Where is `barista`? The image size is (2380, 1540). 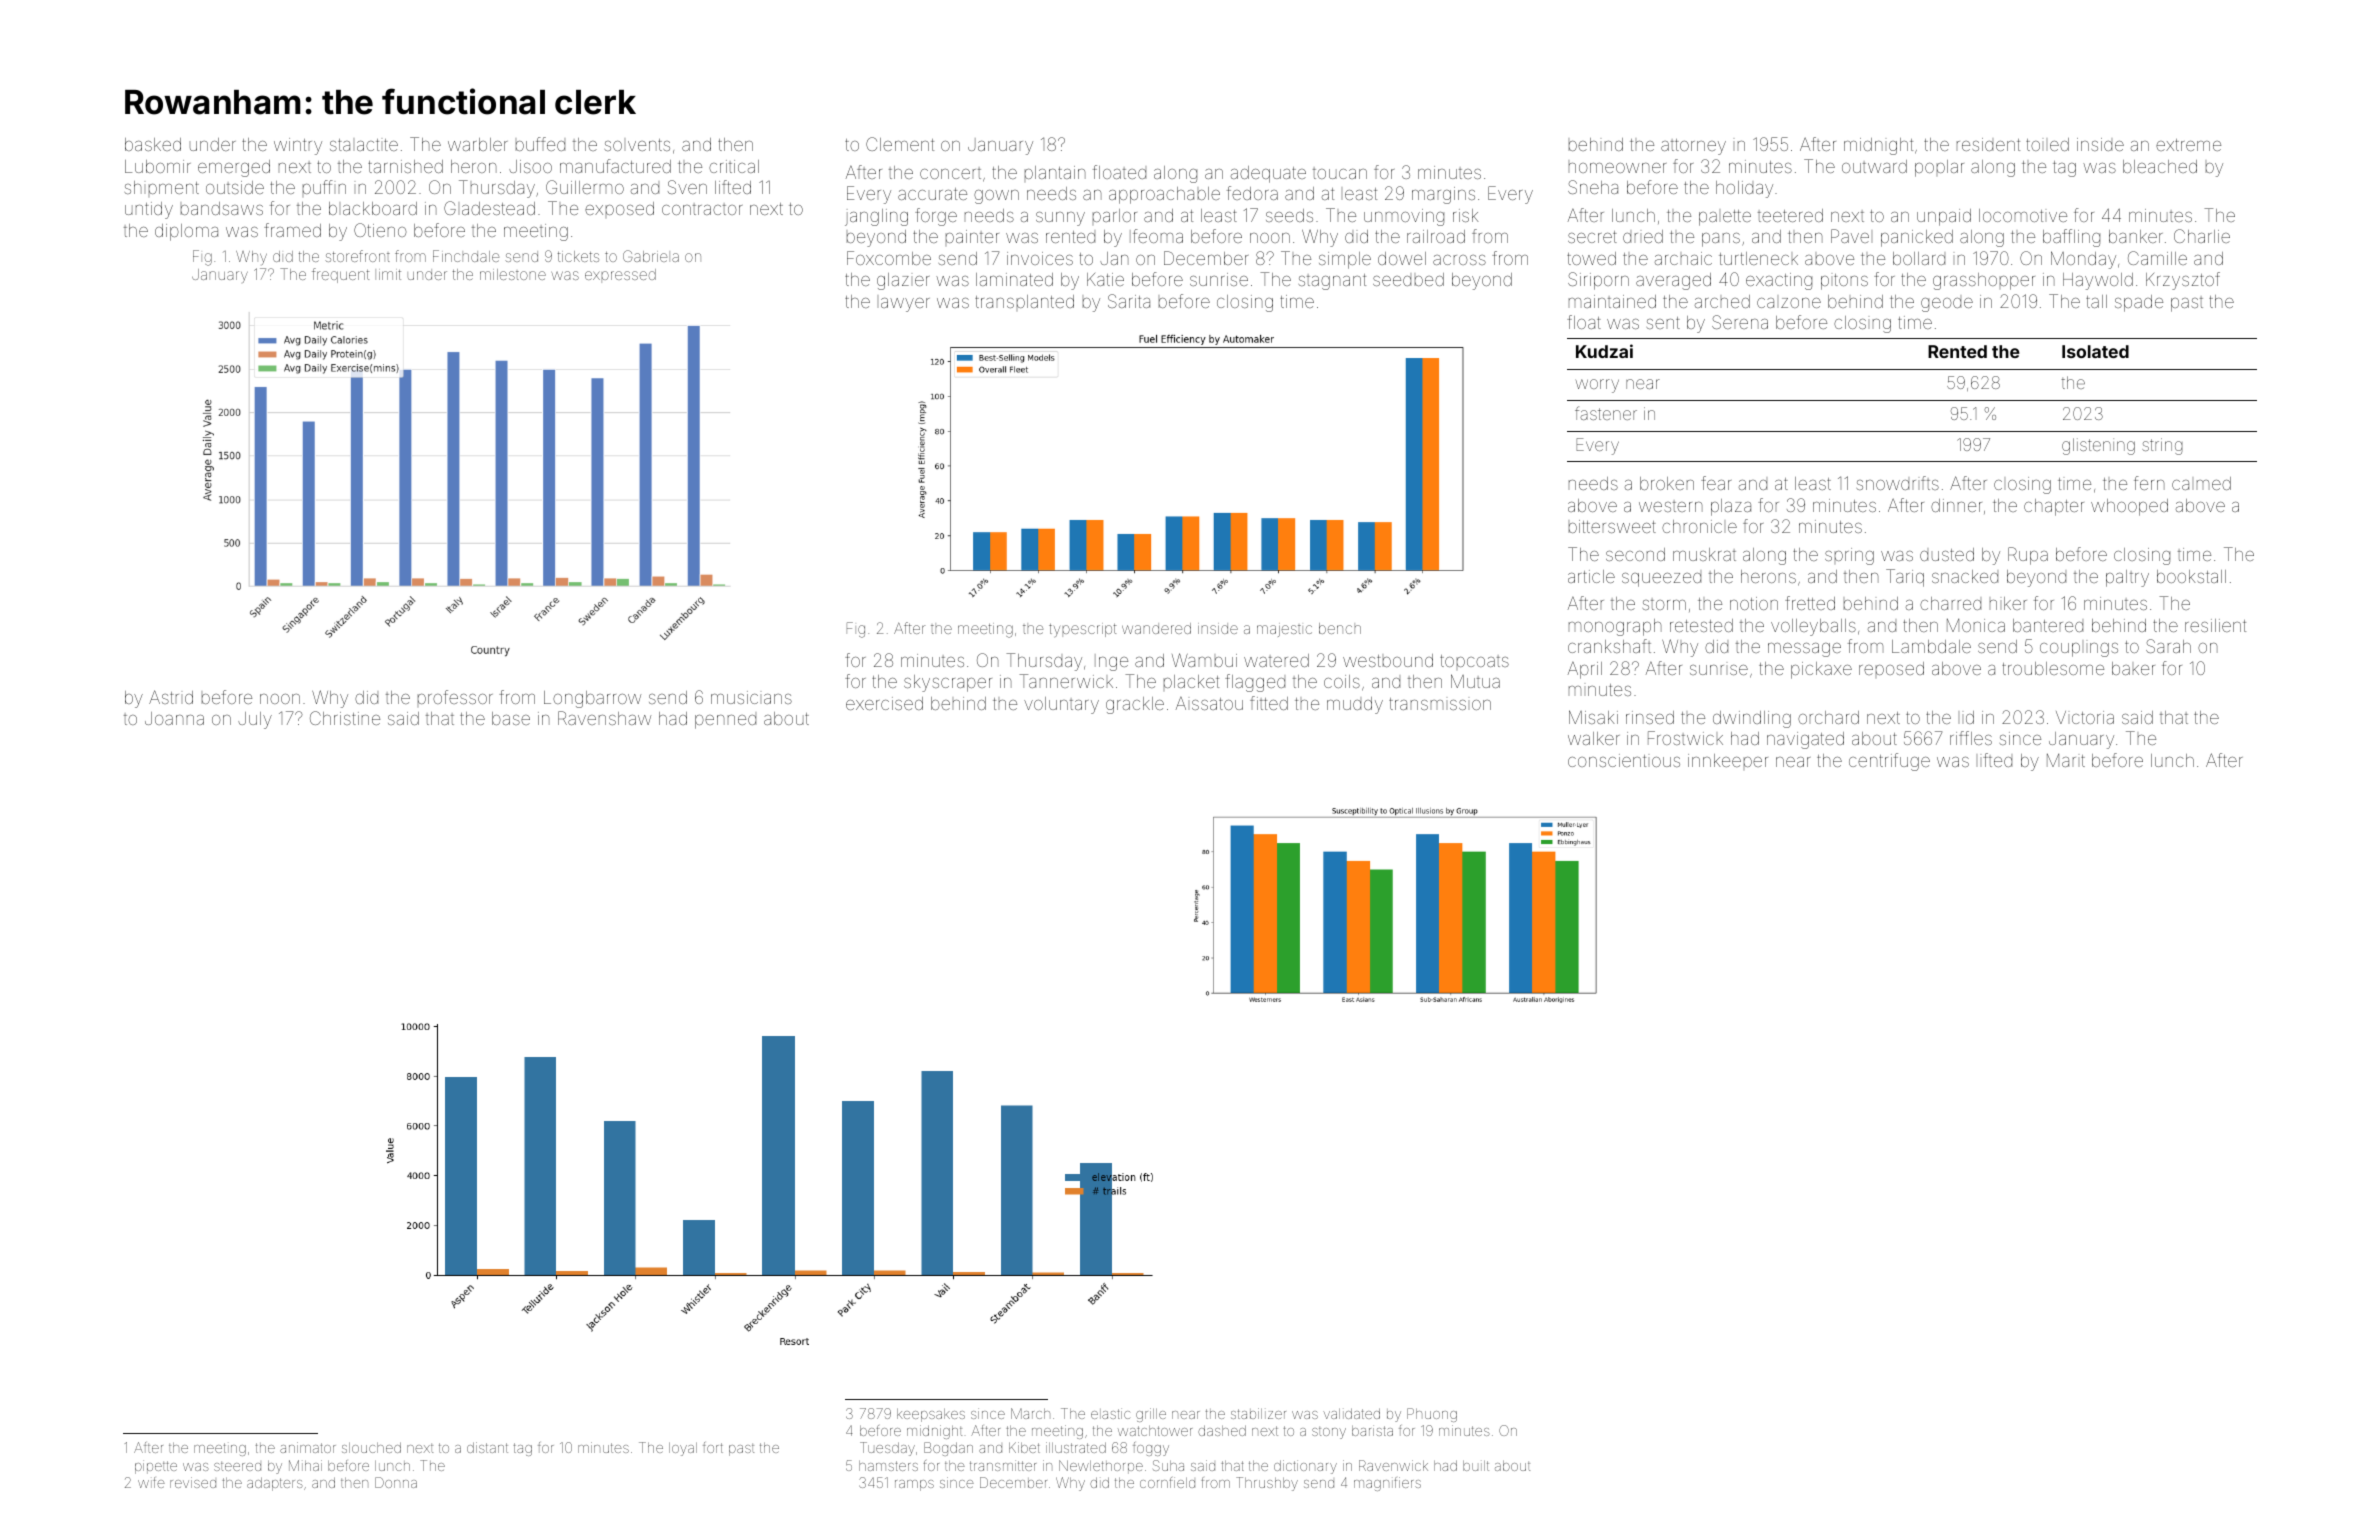
barista is located at coordinates (1372, 1430).
